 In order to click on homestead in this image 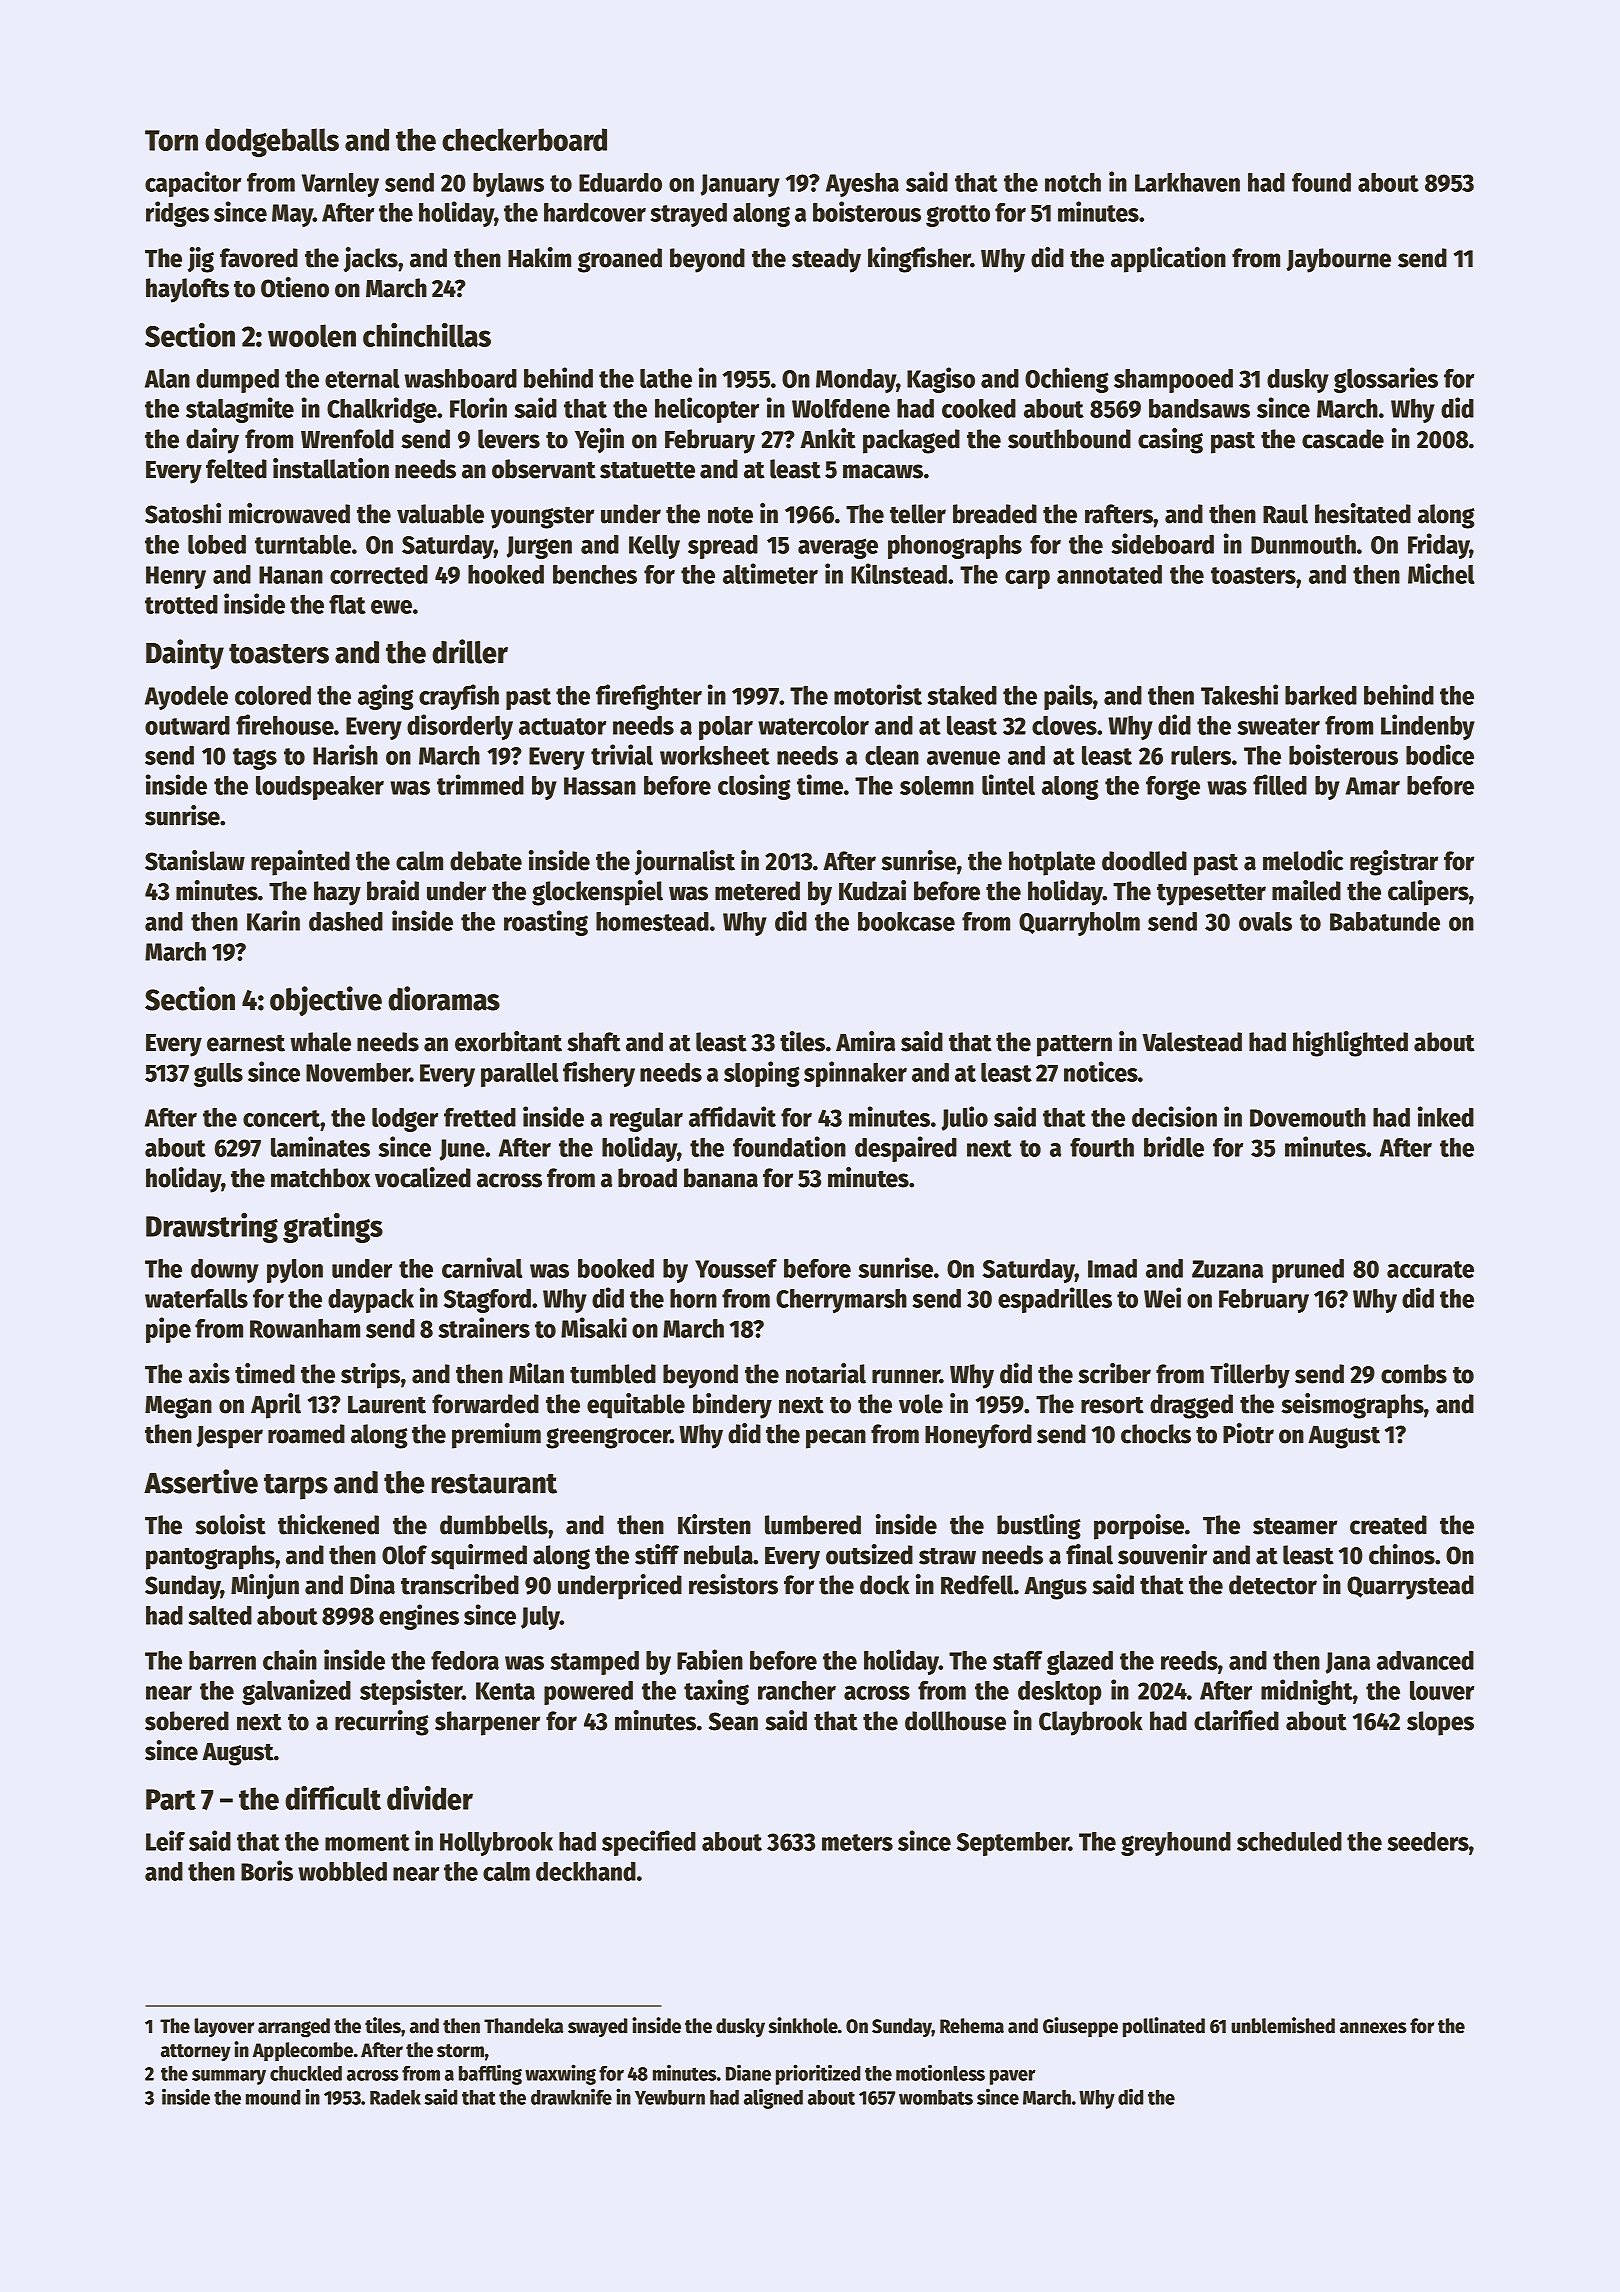, I will do `click(652, 921)`.
